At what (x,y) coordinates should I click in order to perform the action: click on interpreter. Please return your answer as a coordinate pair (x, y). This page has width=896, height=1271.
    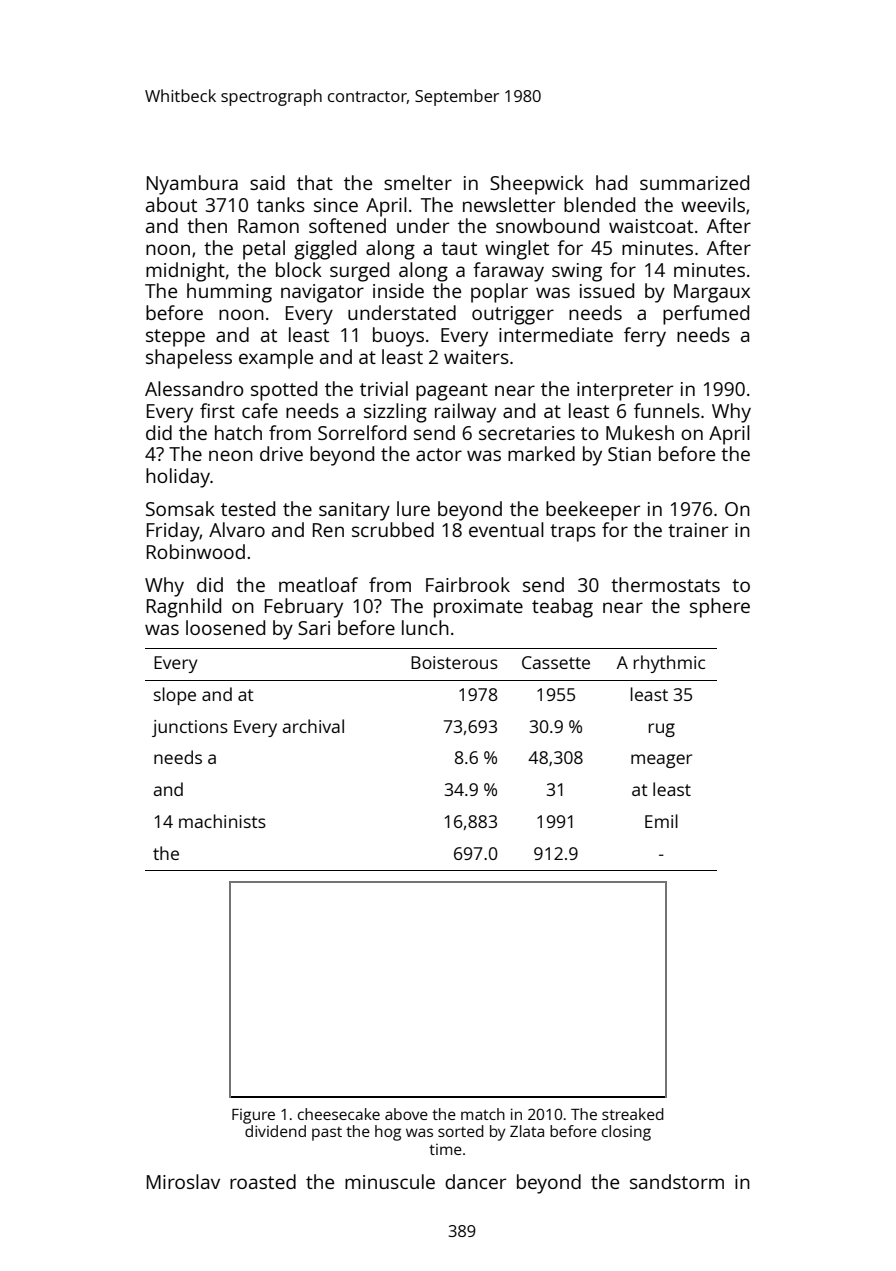
    Looking at the image, I should click on (625, 391).
